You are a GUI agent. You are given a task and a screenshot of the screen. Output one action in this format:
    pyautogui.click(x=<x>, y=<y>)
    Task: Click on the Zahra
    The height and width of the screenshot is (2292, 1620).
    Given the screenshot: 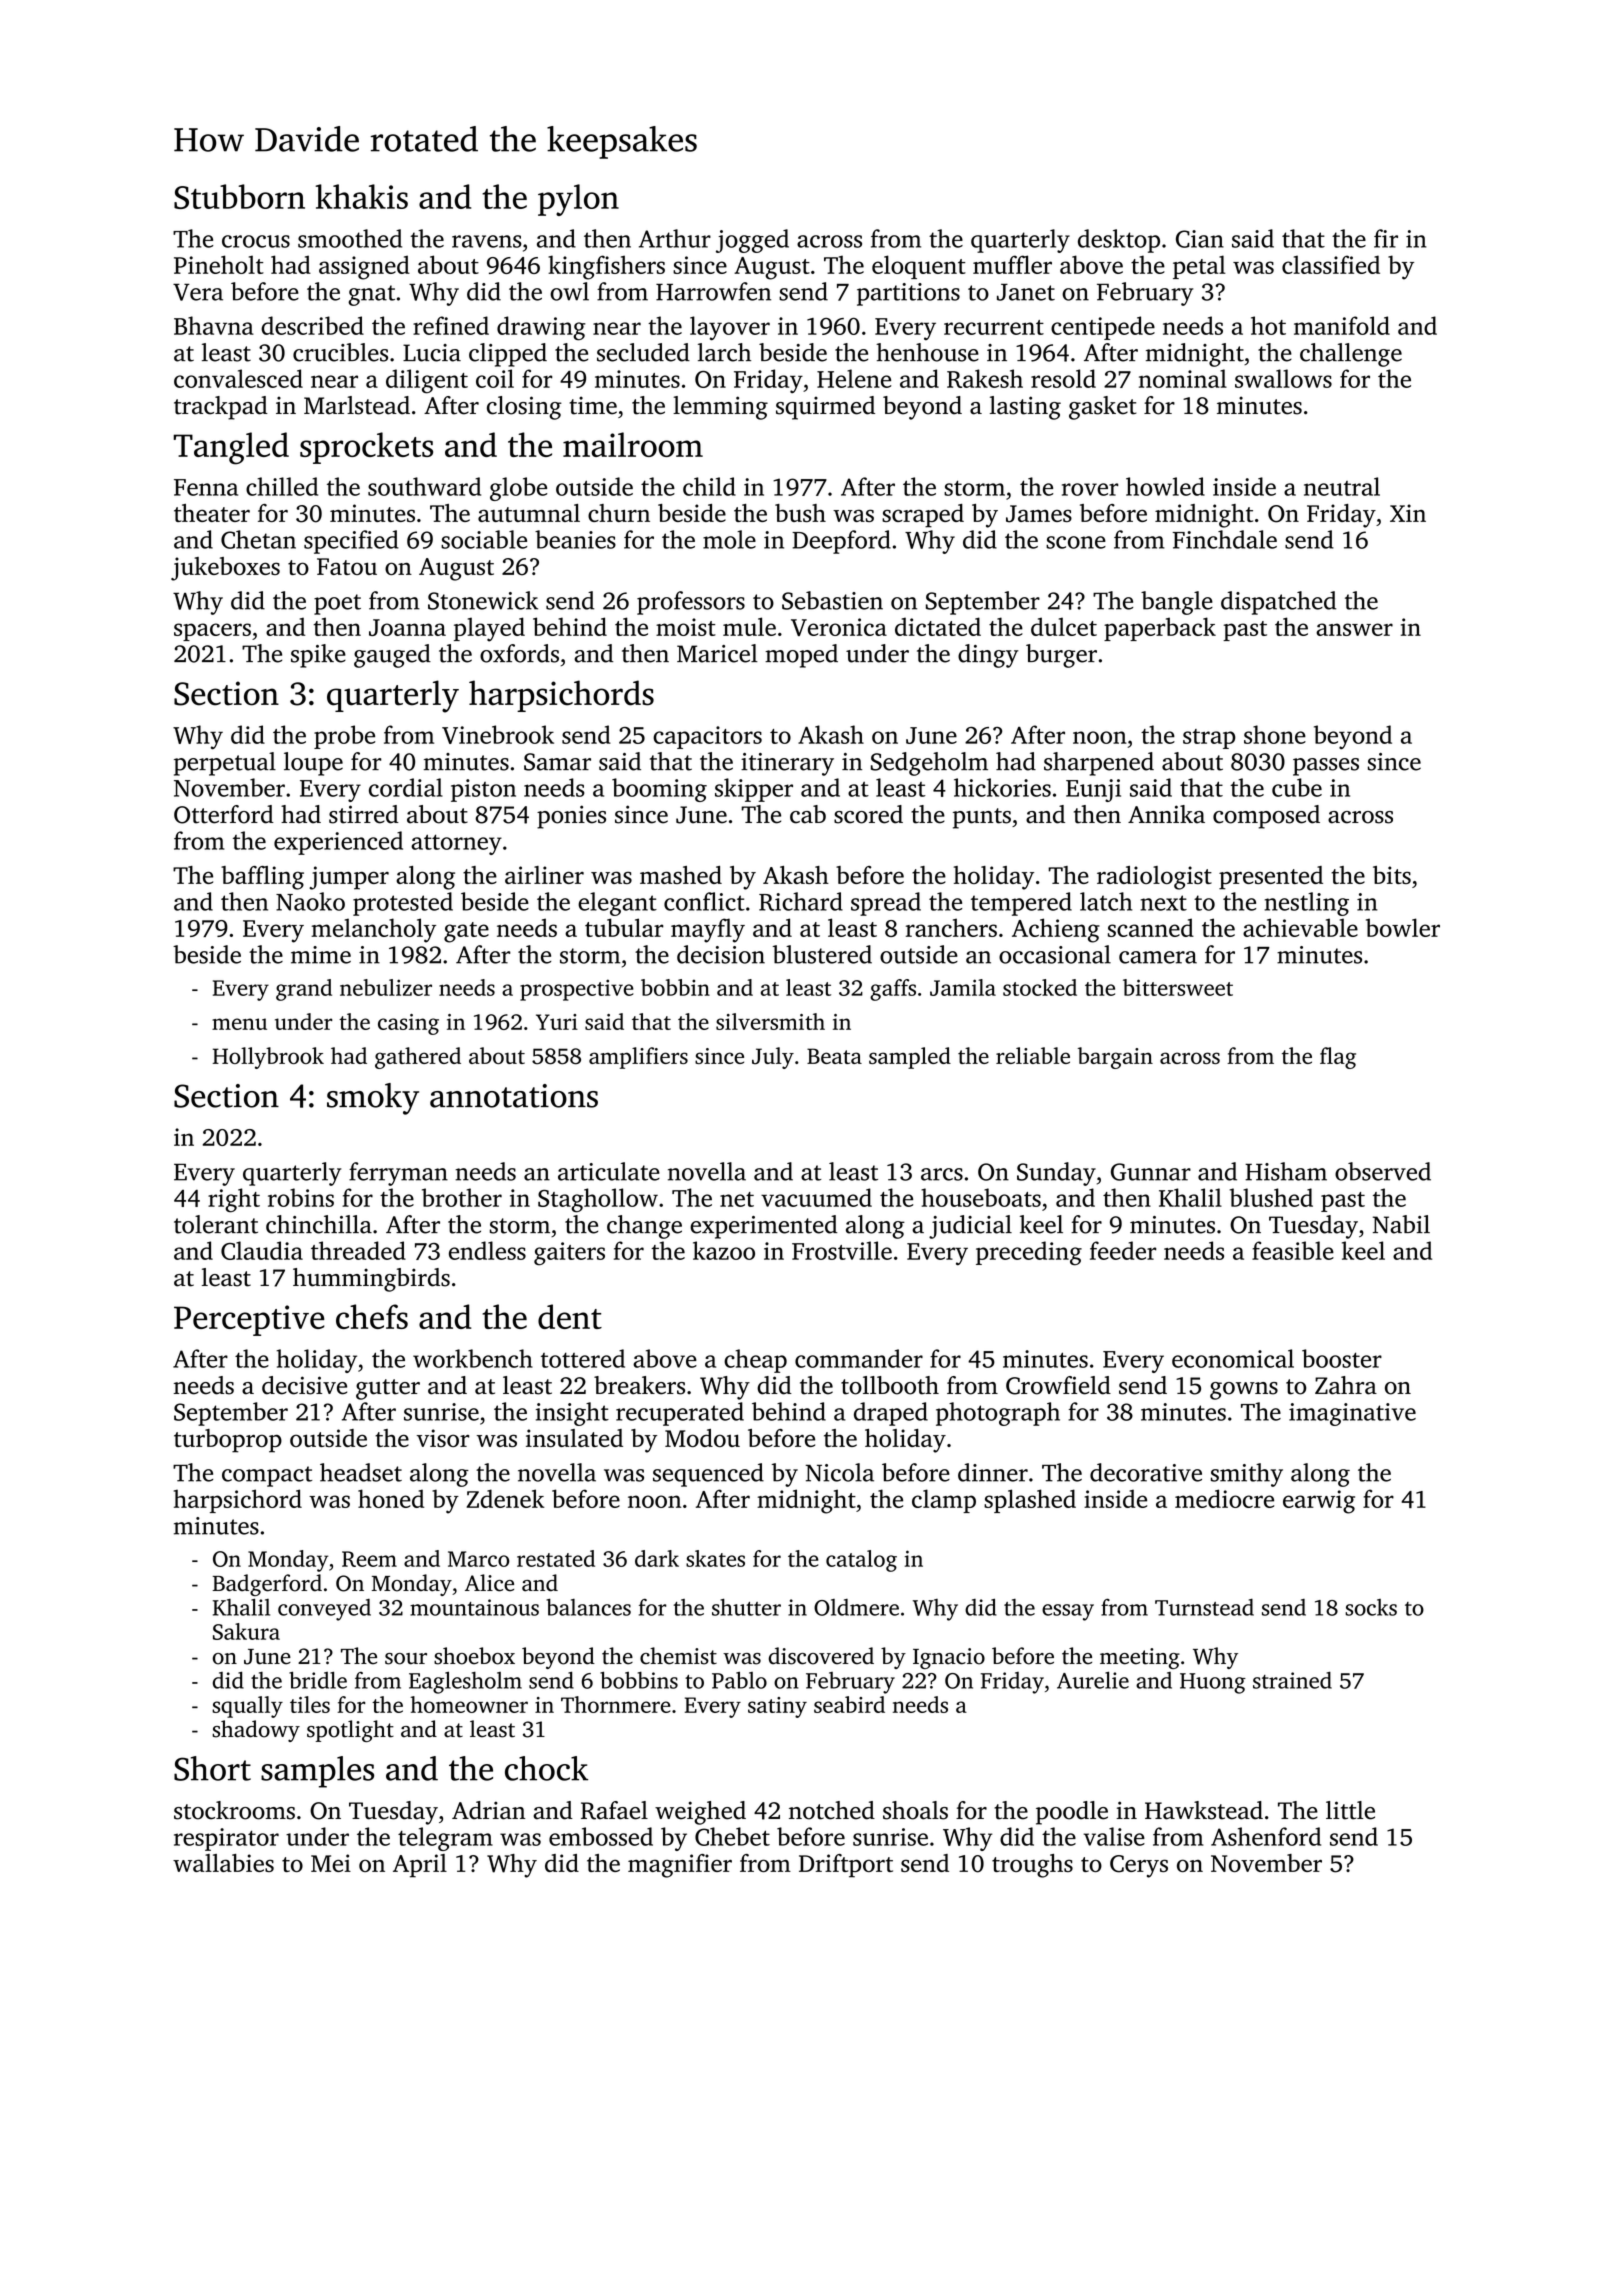 What is the action you would take?
    pyautogui.click(x=1346, y=1385)
